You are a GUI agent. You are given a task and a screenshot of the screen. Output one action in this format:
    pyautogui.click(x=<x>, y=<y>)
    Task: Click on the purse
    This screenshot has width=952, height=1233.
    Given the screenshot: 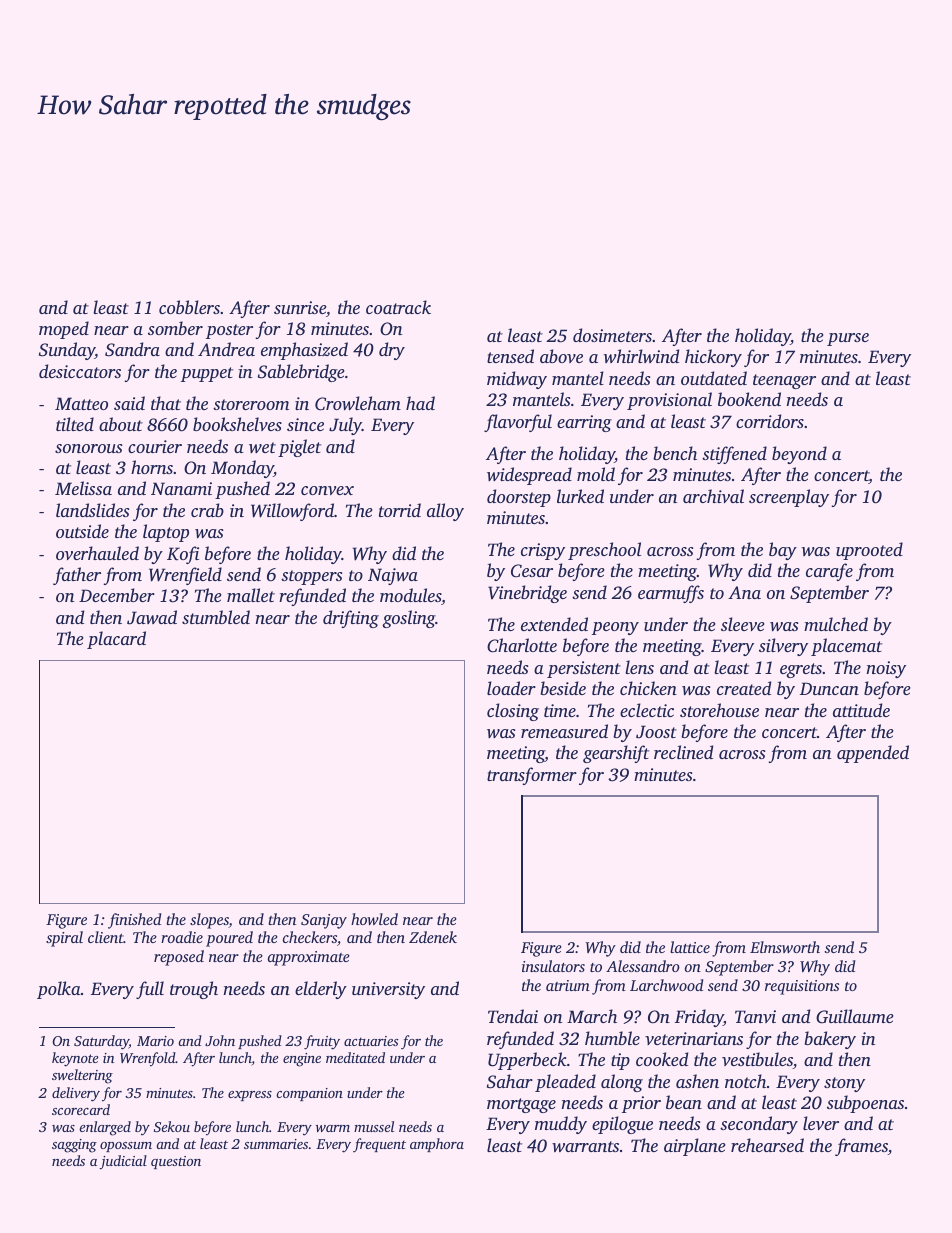 What is the action you would take?
    pyautogui.click(x=848, y=339)
